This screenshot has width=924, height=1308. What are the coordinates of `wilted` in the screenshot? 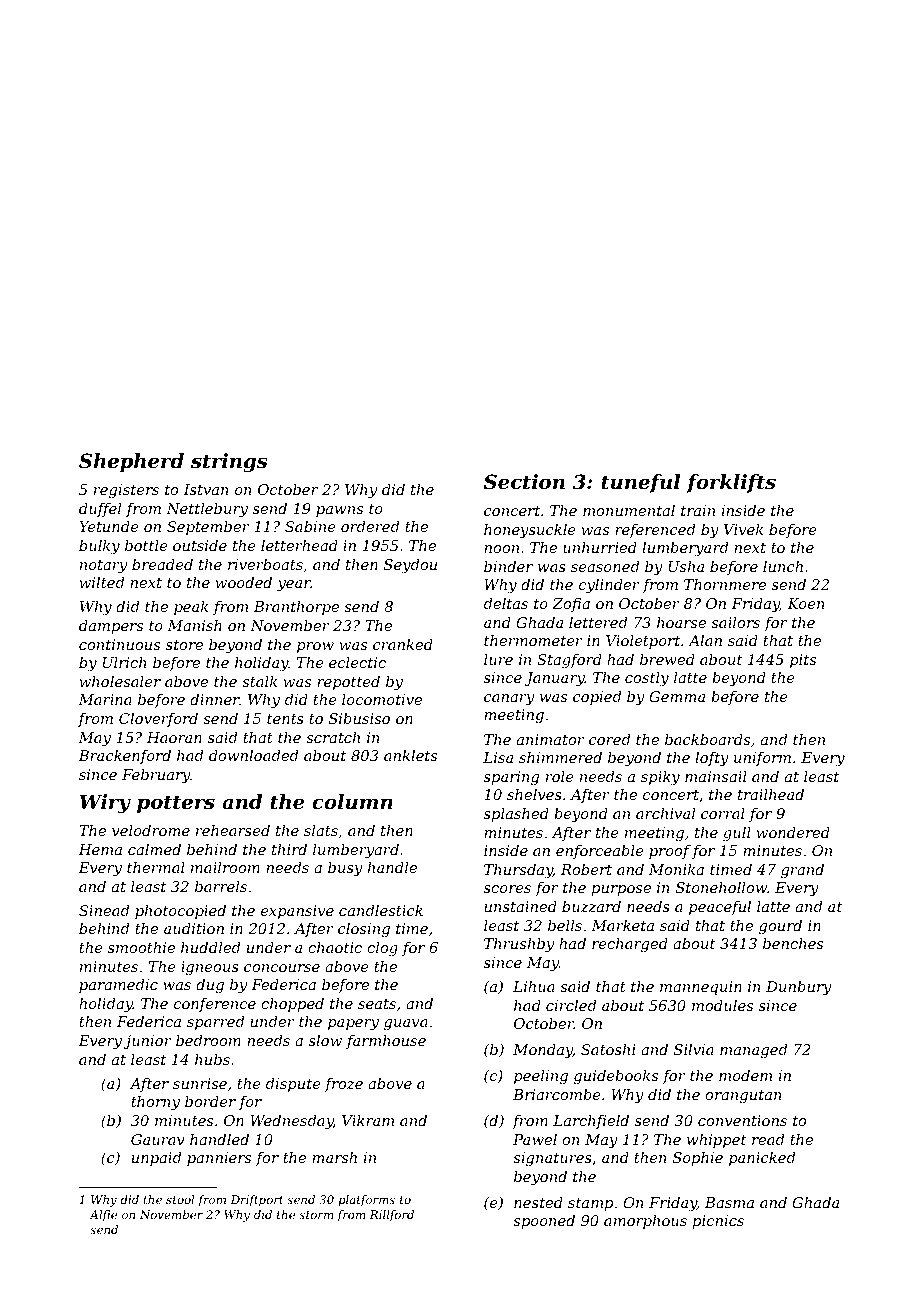 It's located at (102, 582).
